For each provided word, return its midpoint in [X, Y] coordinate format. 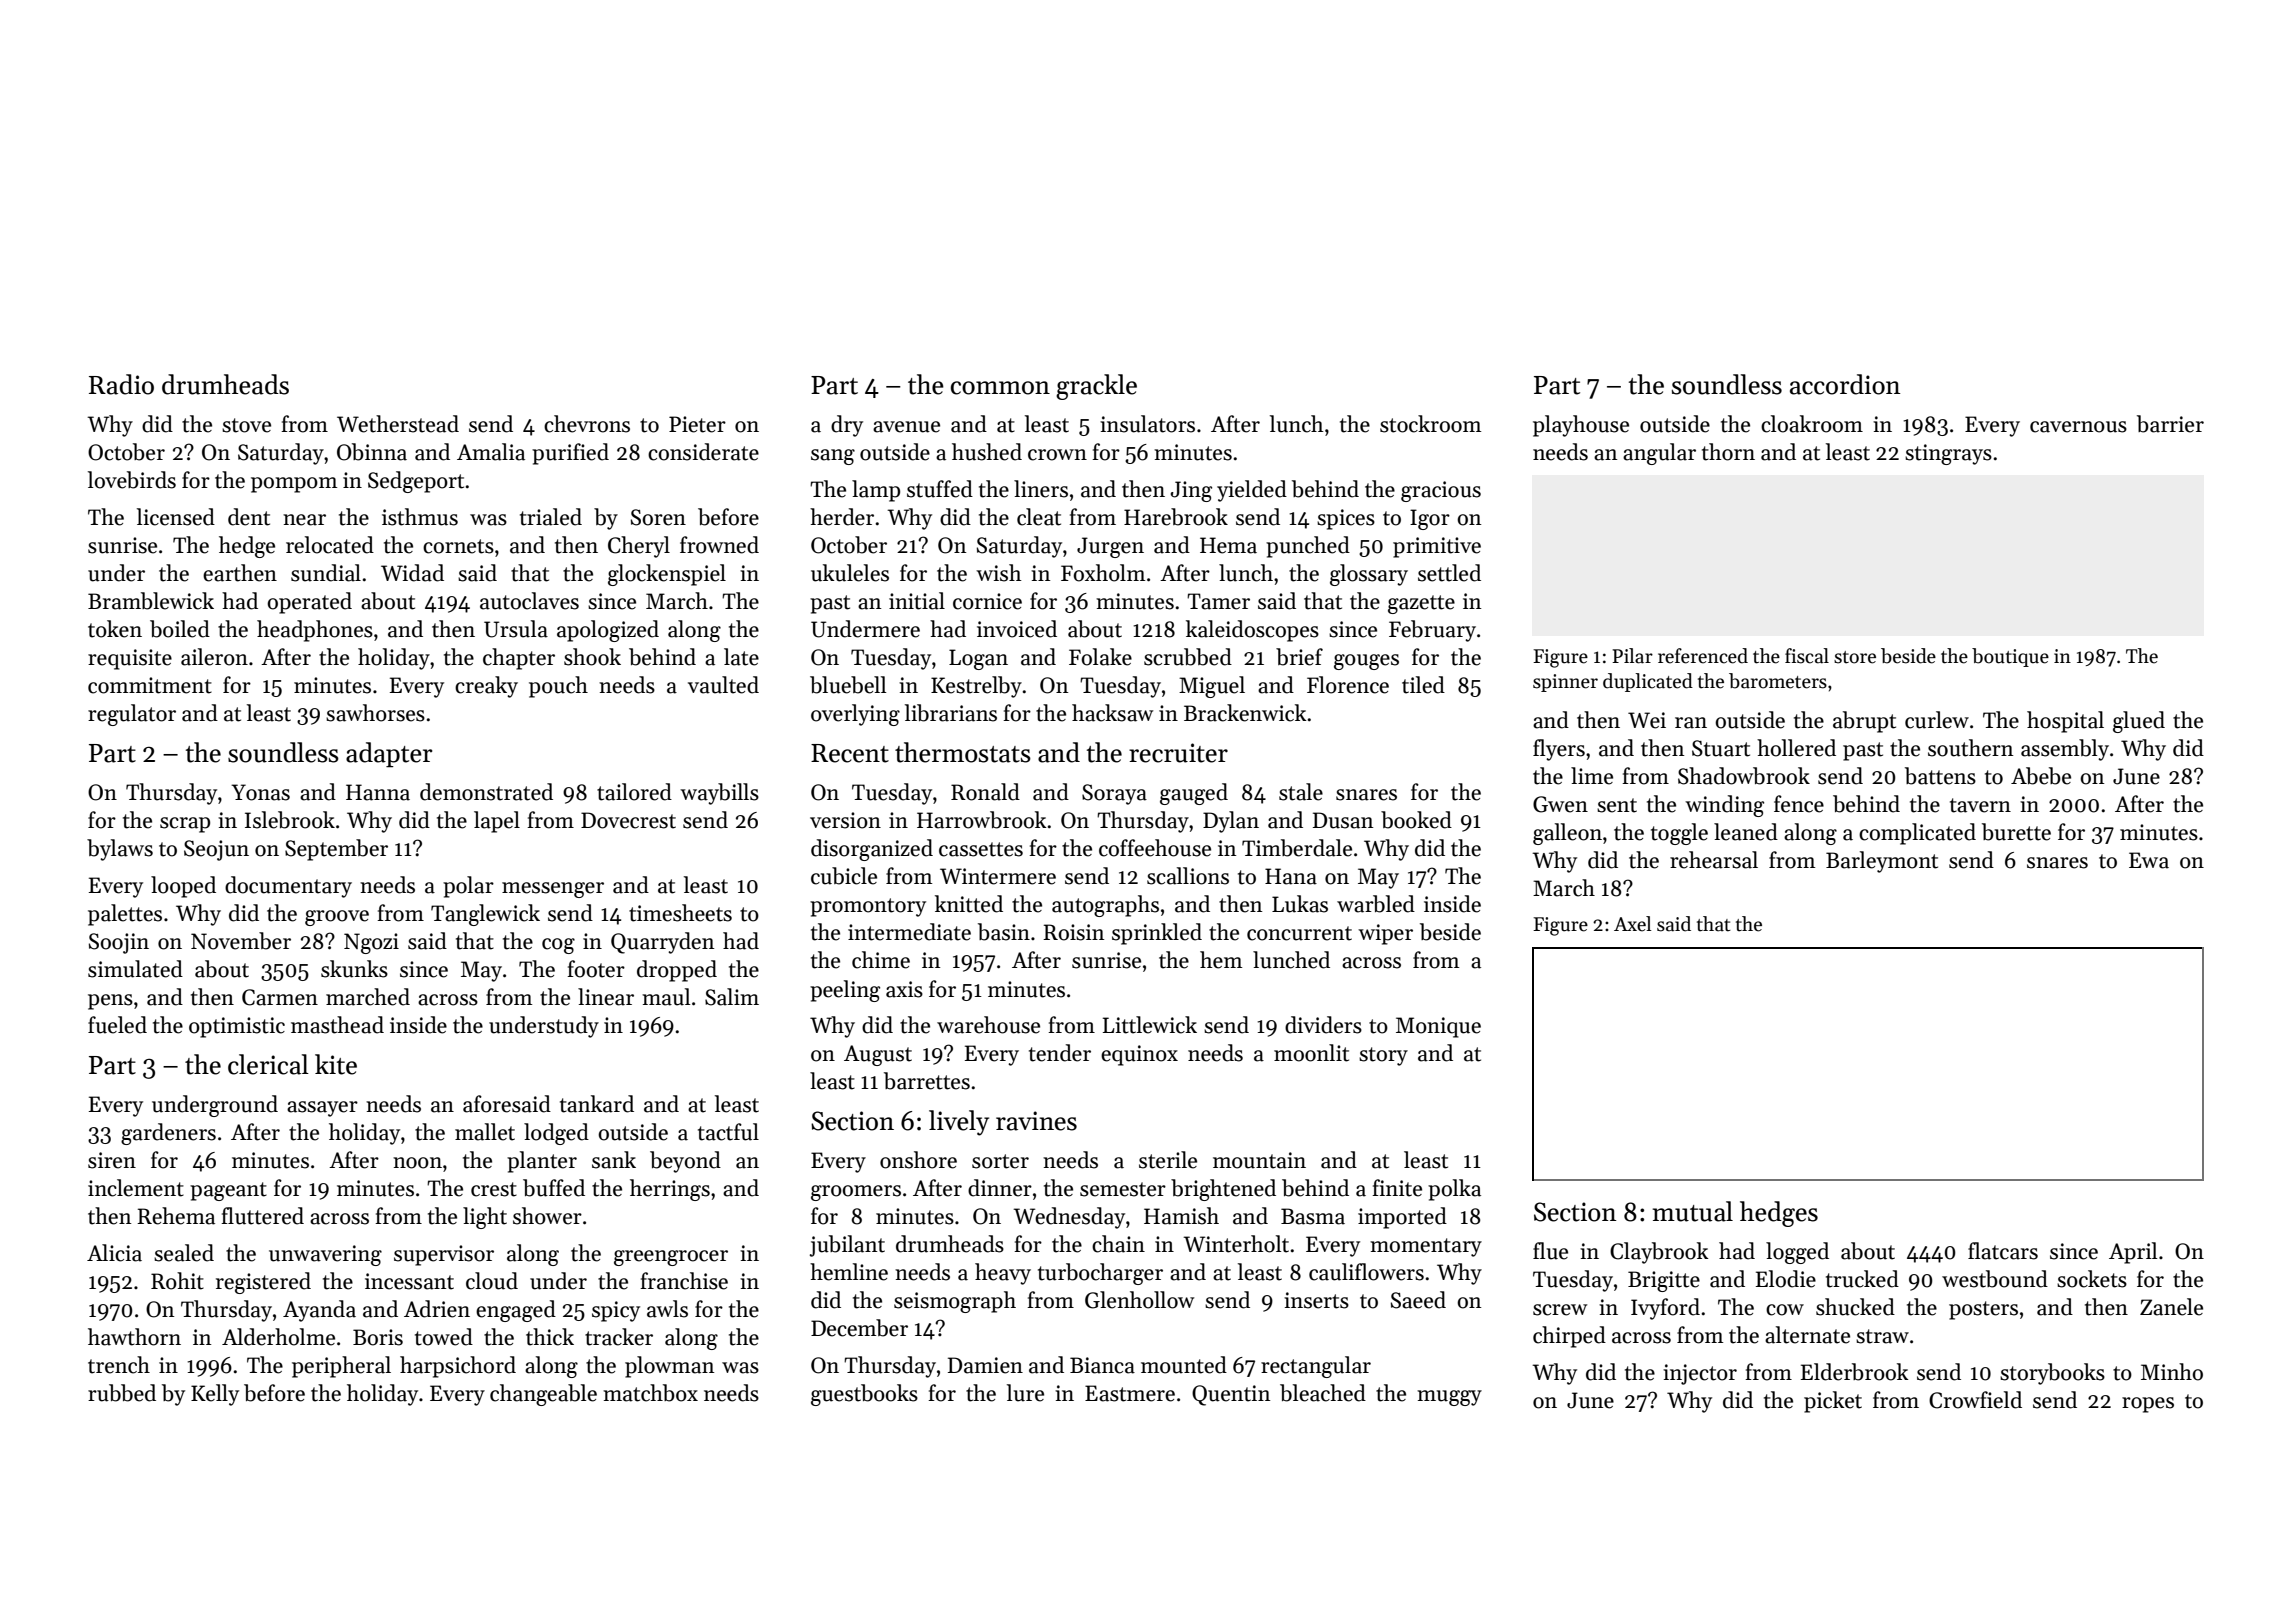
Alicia [114, 1253]
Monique [1438, 1027]
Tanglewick [485, 915]
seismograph [955, 1302]
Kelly [215, 1395]
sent [1617, 805]
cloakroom [1812, 424]
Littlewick [1150, 1025]
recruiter [1178, 753]
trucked [1862, 1279]
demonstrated [486, 792]
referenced [1703, 656]
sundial [326, 573]
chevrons [587, 424]
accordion [1845, 384]
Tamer [1218, 601]
